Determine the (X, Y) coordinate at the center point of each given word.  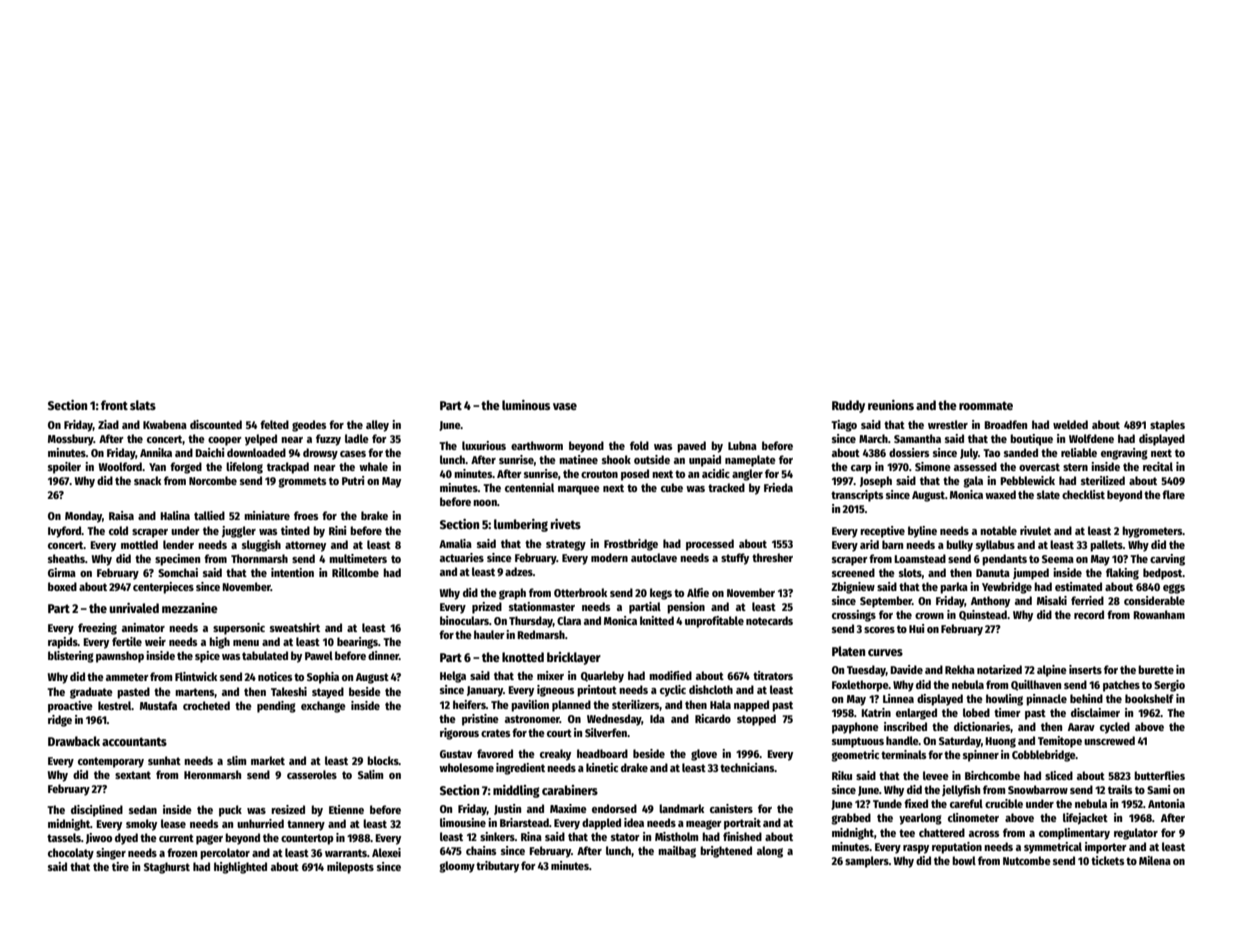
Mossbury (71, 440)
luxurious (484, 445)
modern (609, 557)
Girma (62, 572)
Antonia (1166, 803)
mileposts (350, 868)
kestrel (115, 705)
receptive (882, 532)
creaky (555, 755)
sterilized (1103, 480)
